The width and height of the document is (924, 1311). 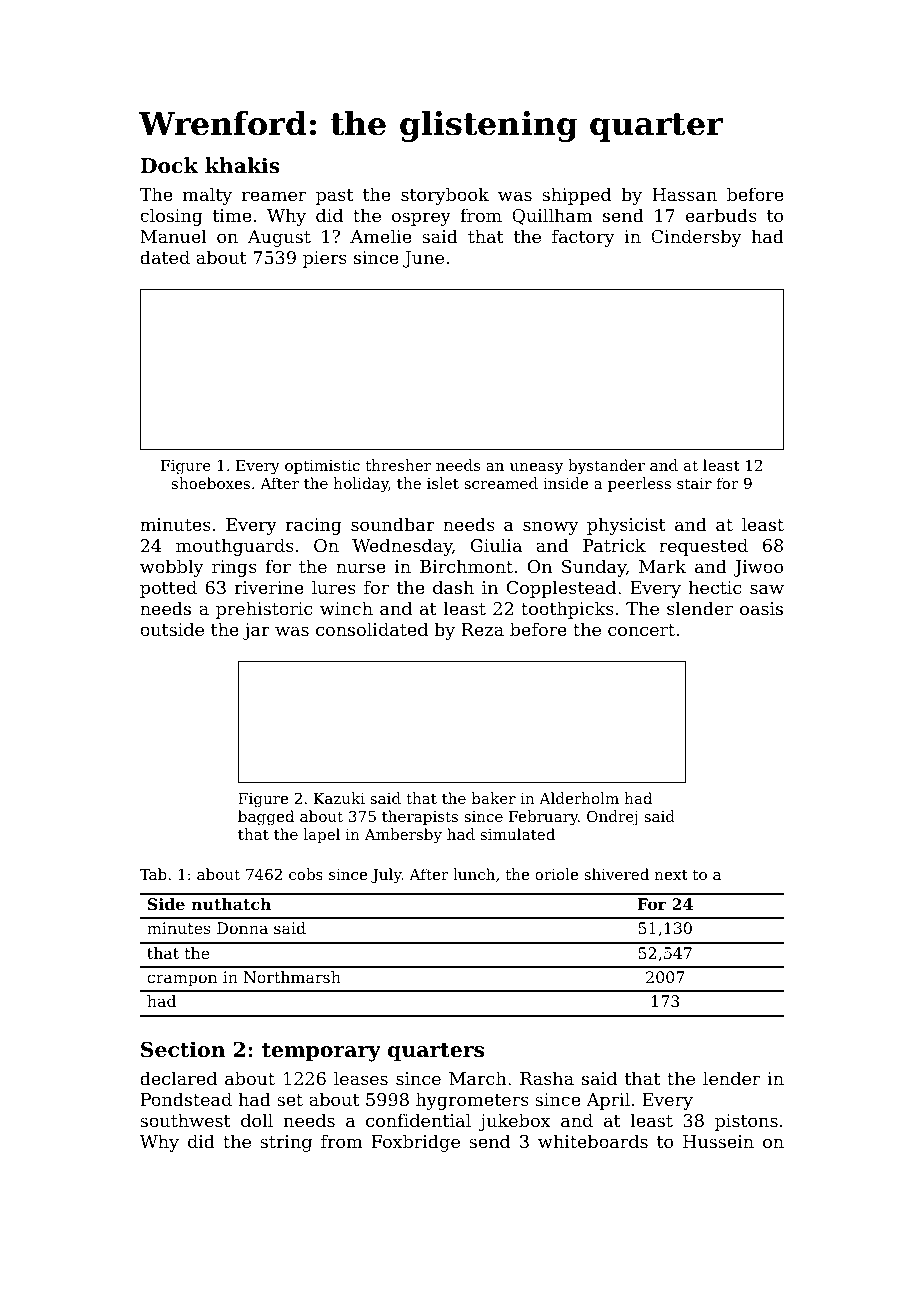 I want to click on oriole, so click(x=556, y=874).
